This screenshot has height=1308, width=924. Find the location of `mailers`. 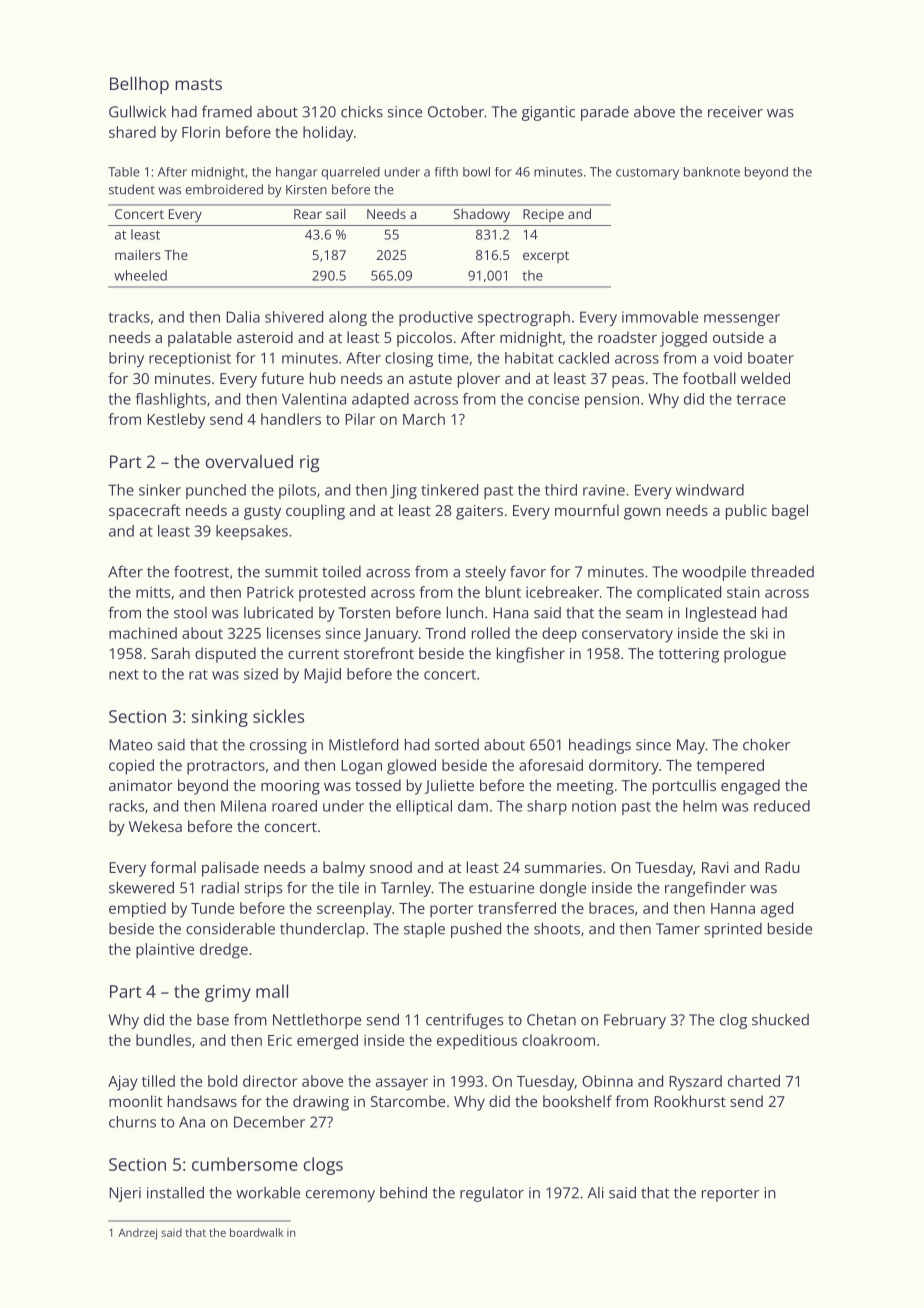

mailers is located at coordinates (138, 254).
